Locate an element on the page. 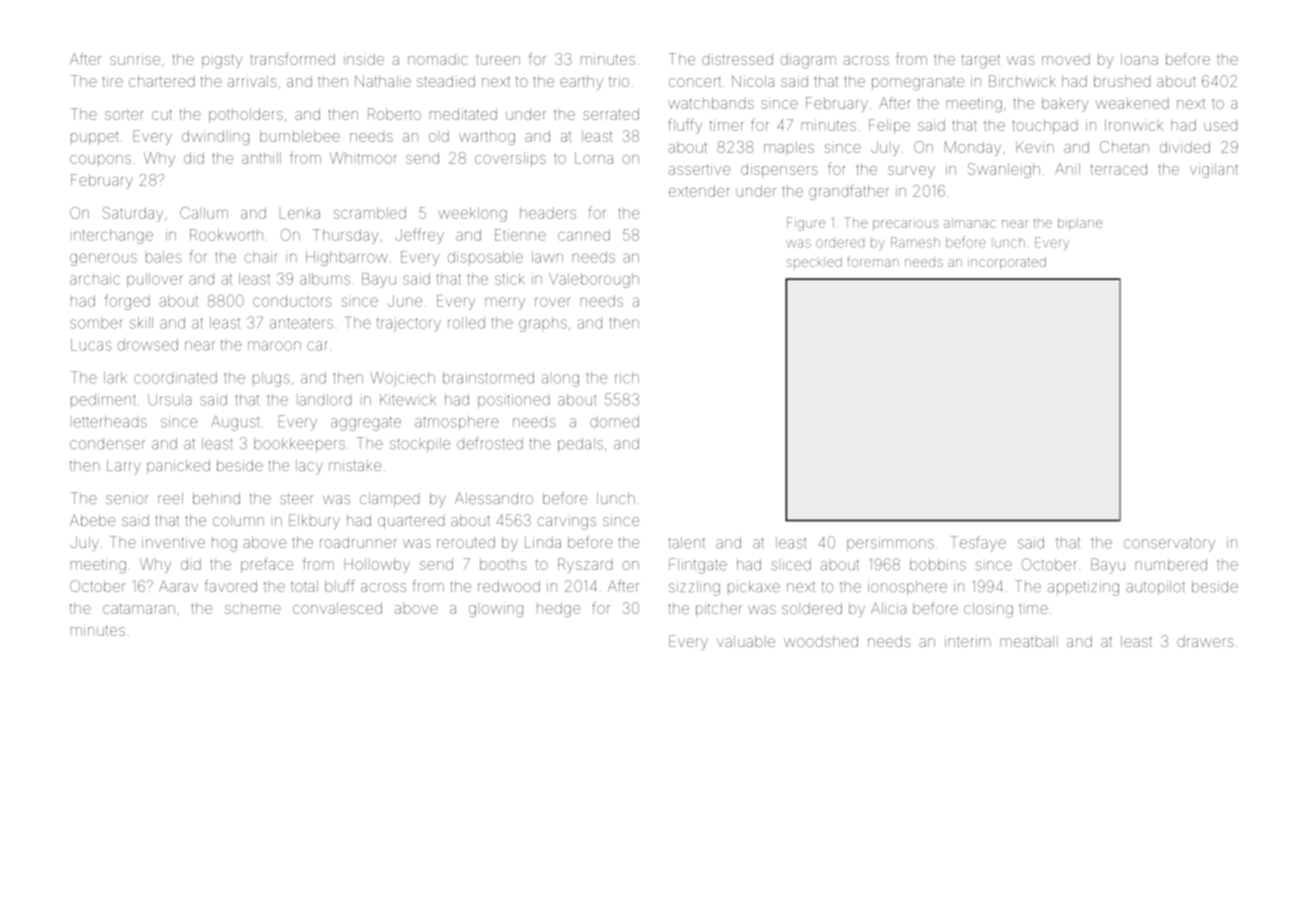 The height and width of the page is (924, 1308). defrosted is located at coordinates (490, 443).
